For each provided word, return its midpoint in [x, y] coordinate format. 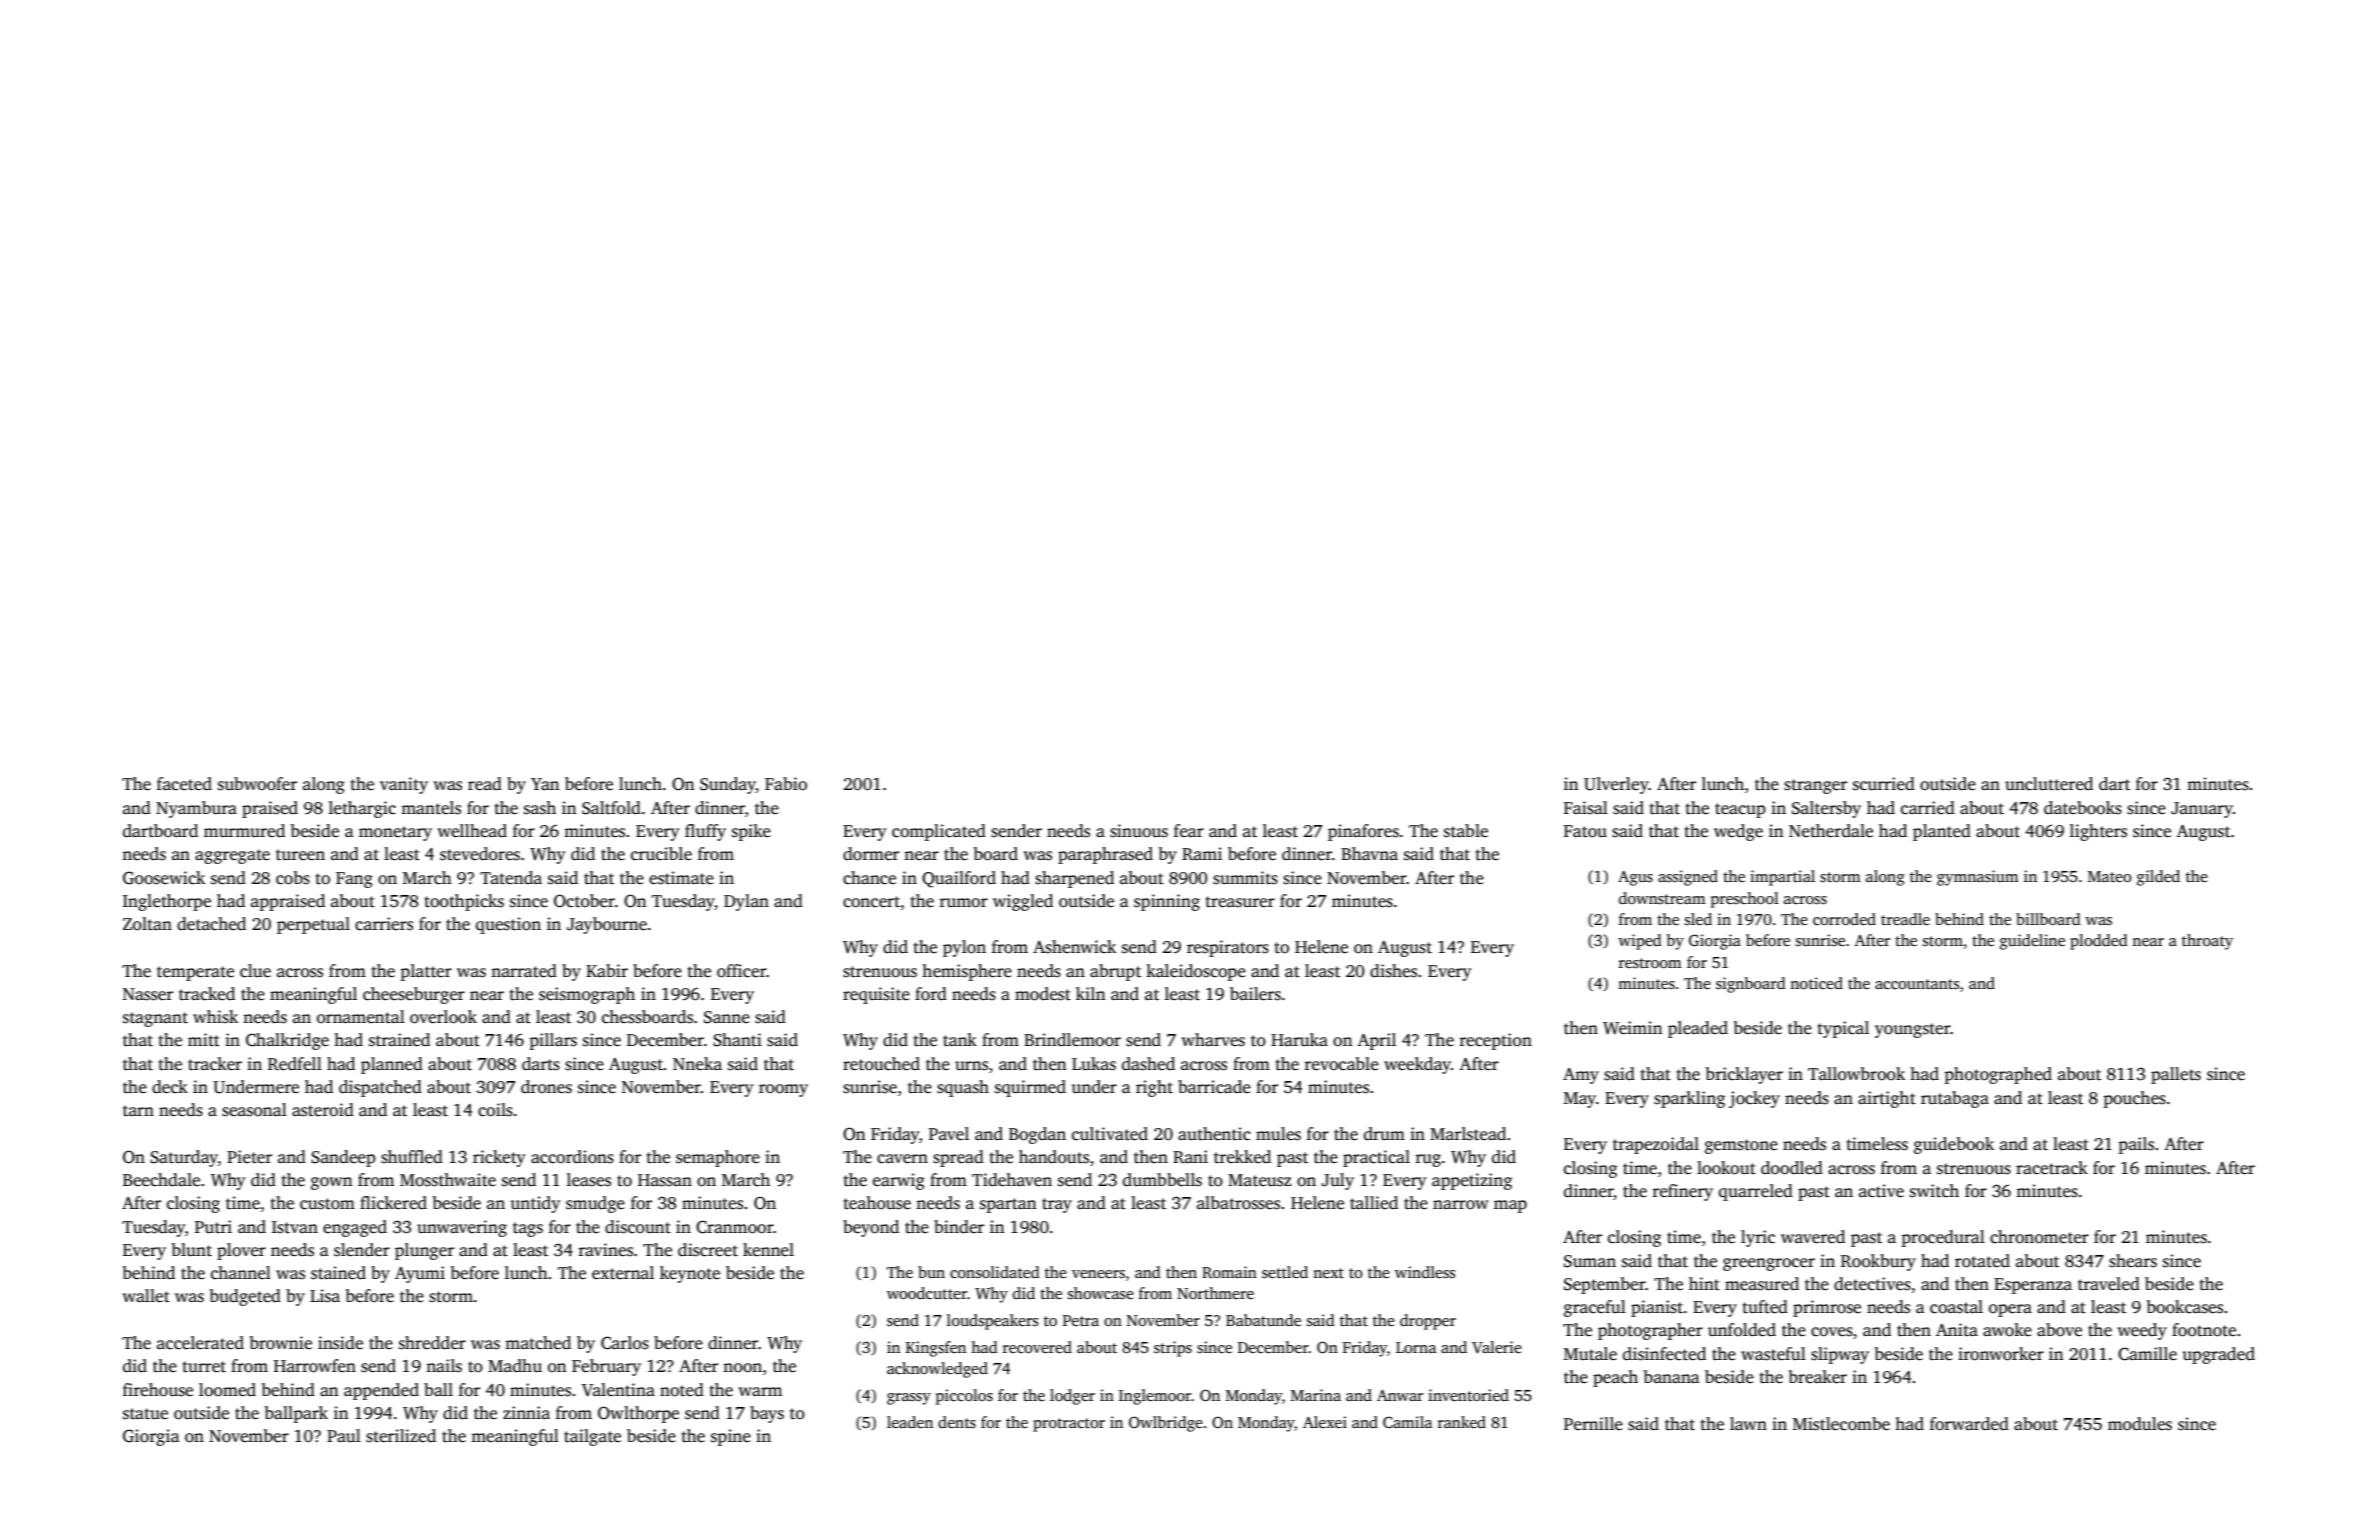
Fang [354, 880]
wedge [1738, 832]
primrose [1827, 1308]
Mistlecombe [1841, 1424]
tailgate [592, 1437]
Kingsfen [936, 1349]
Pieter [249, 1157]
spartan [1008, 1205]
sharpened [1074, 879]
